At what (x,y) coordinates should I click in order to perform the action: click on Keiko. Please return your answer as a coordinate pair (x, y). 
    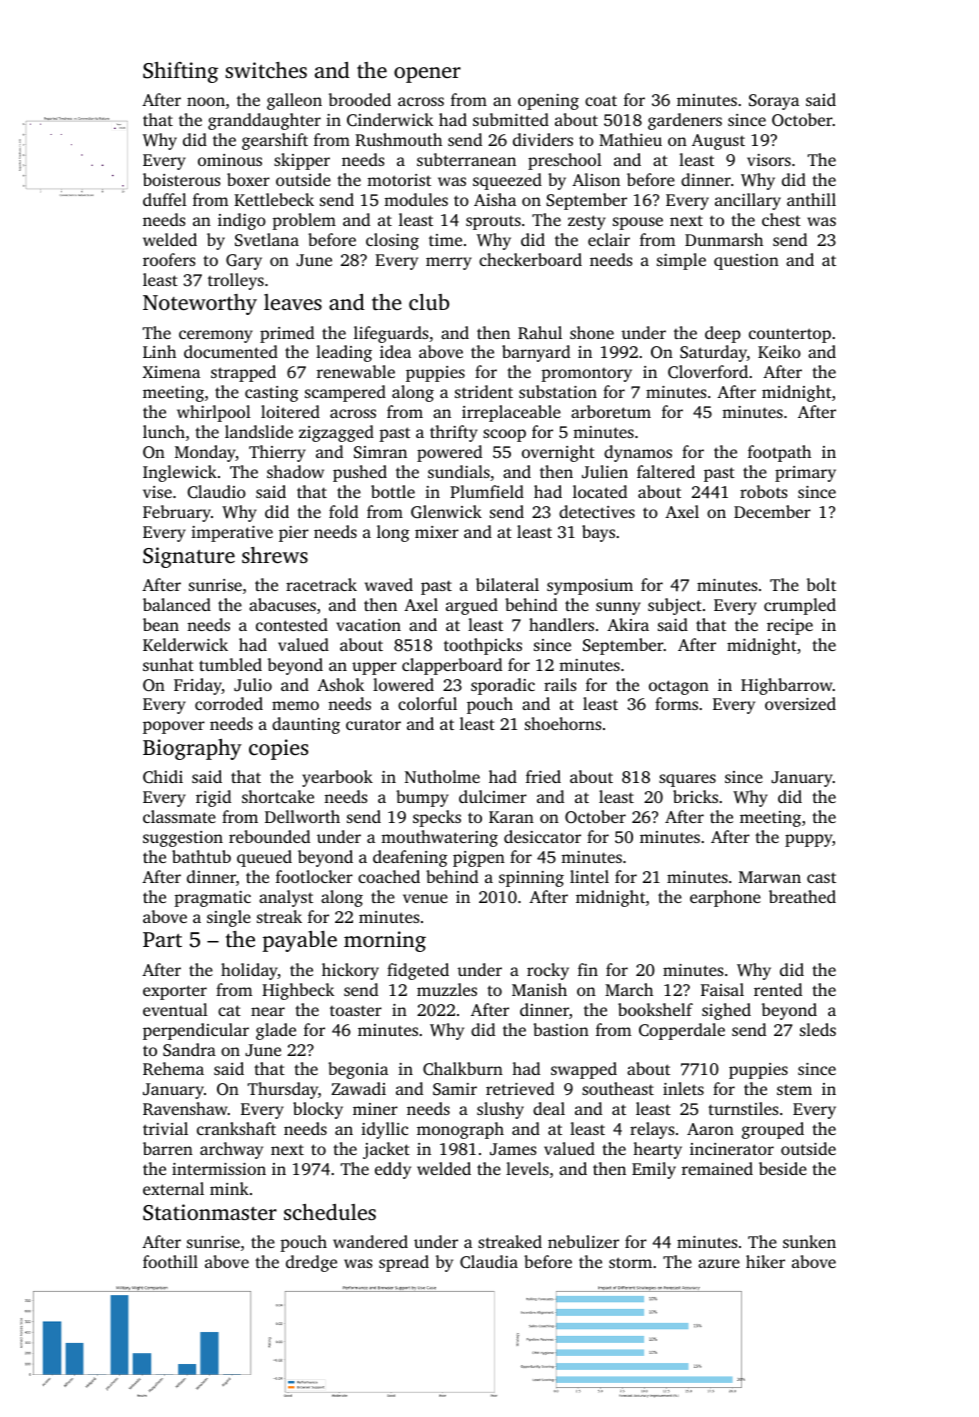
    Looking at the image, I should click on (779, 351).
